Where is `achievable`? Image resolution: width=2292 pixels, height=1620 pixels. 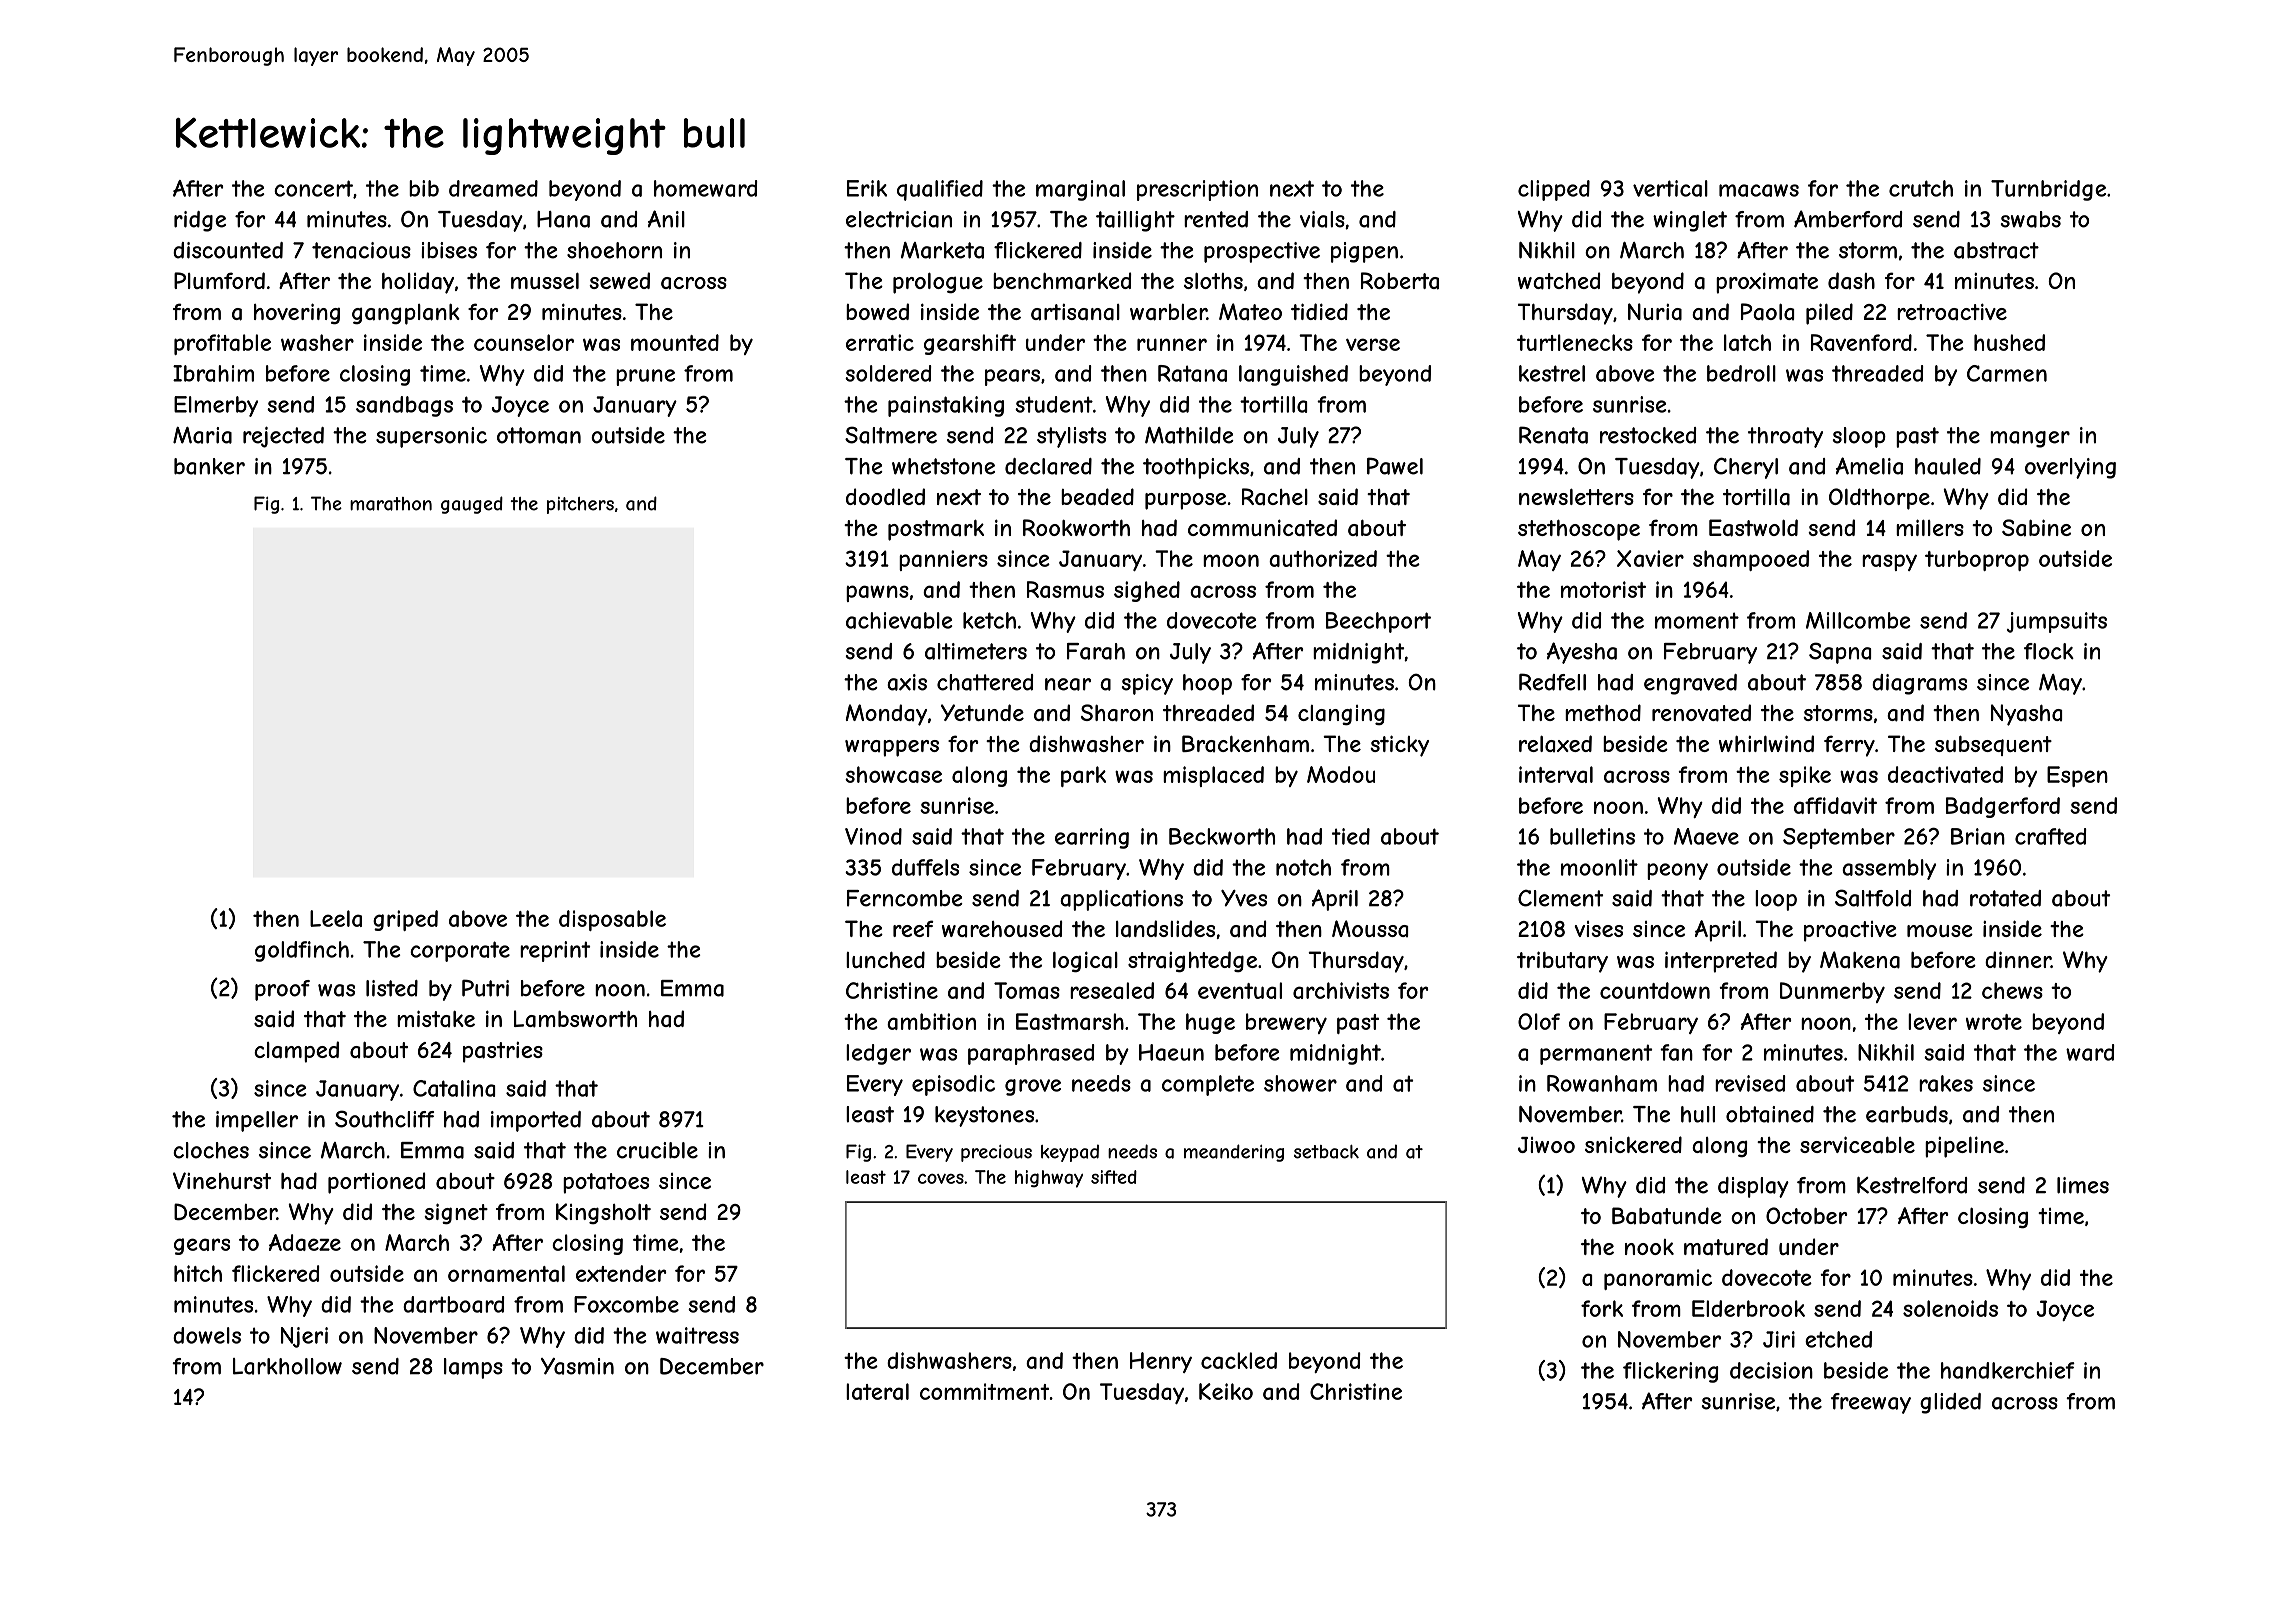 achievable is located at coordinates (899, 620).
